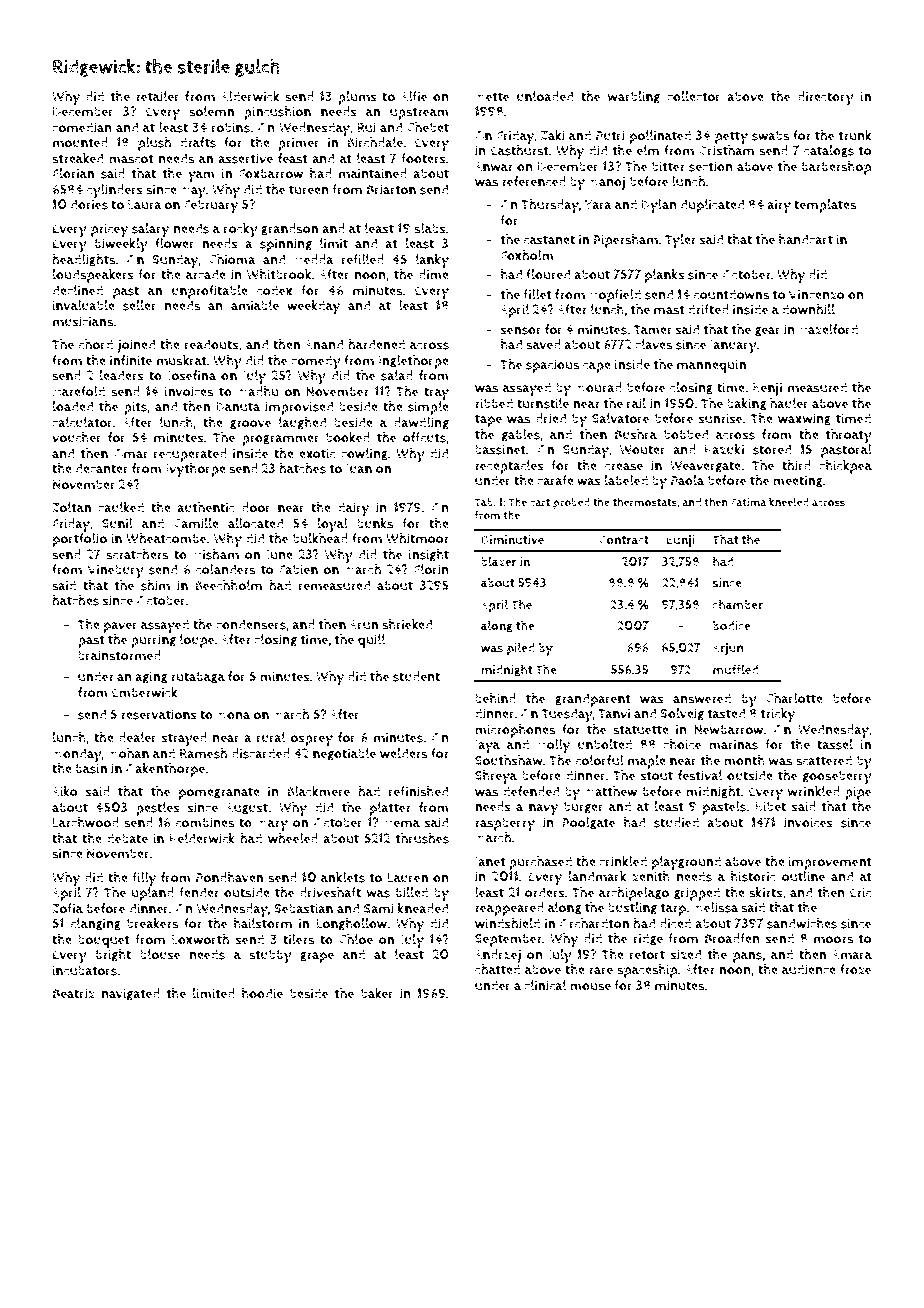 This document has width=924, height=1308. Describe the element at coordinates (428, 408) in the document. I see `simple` at that location.
